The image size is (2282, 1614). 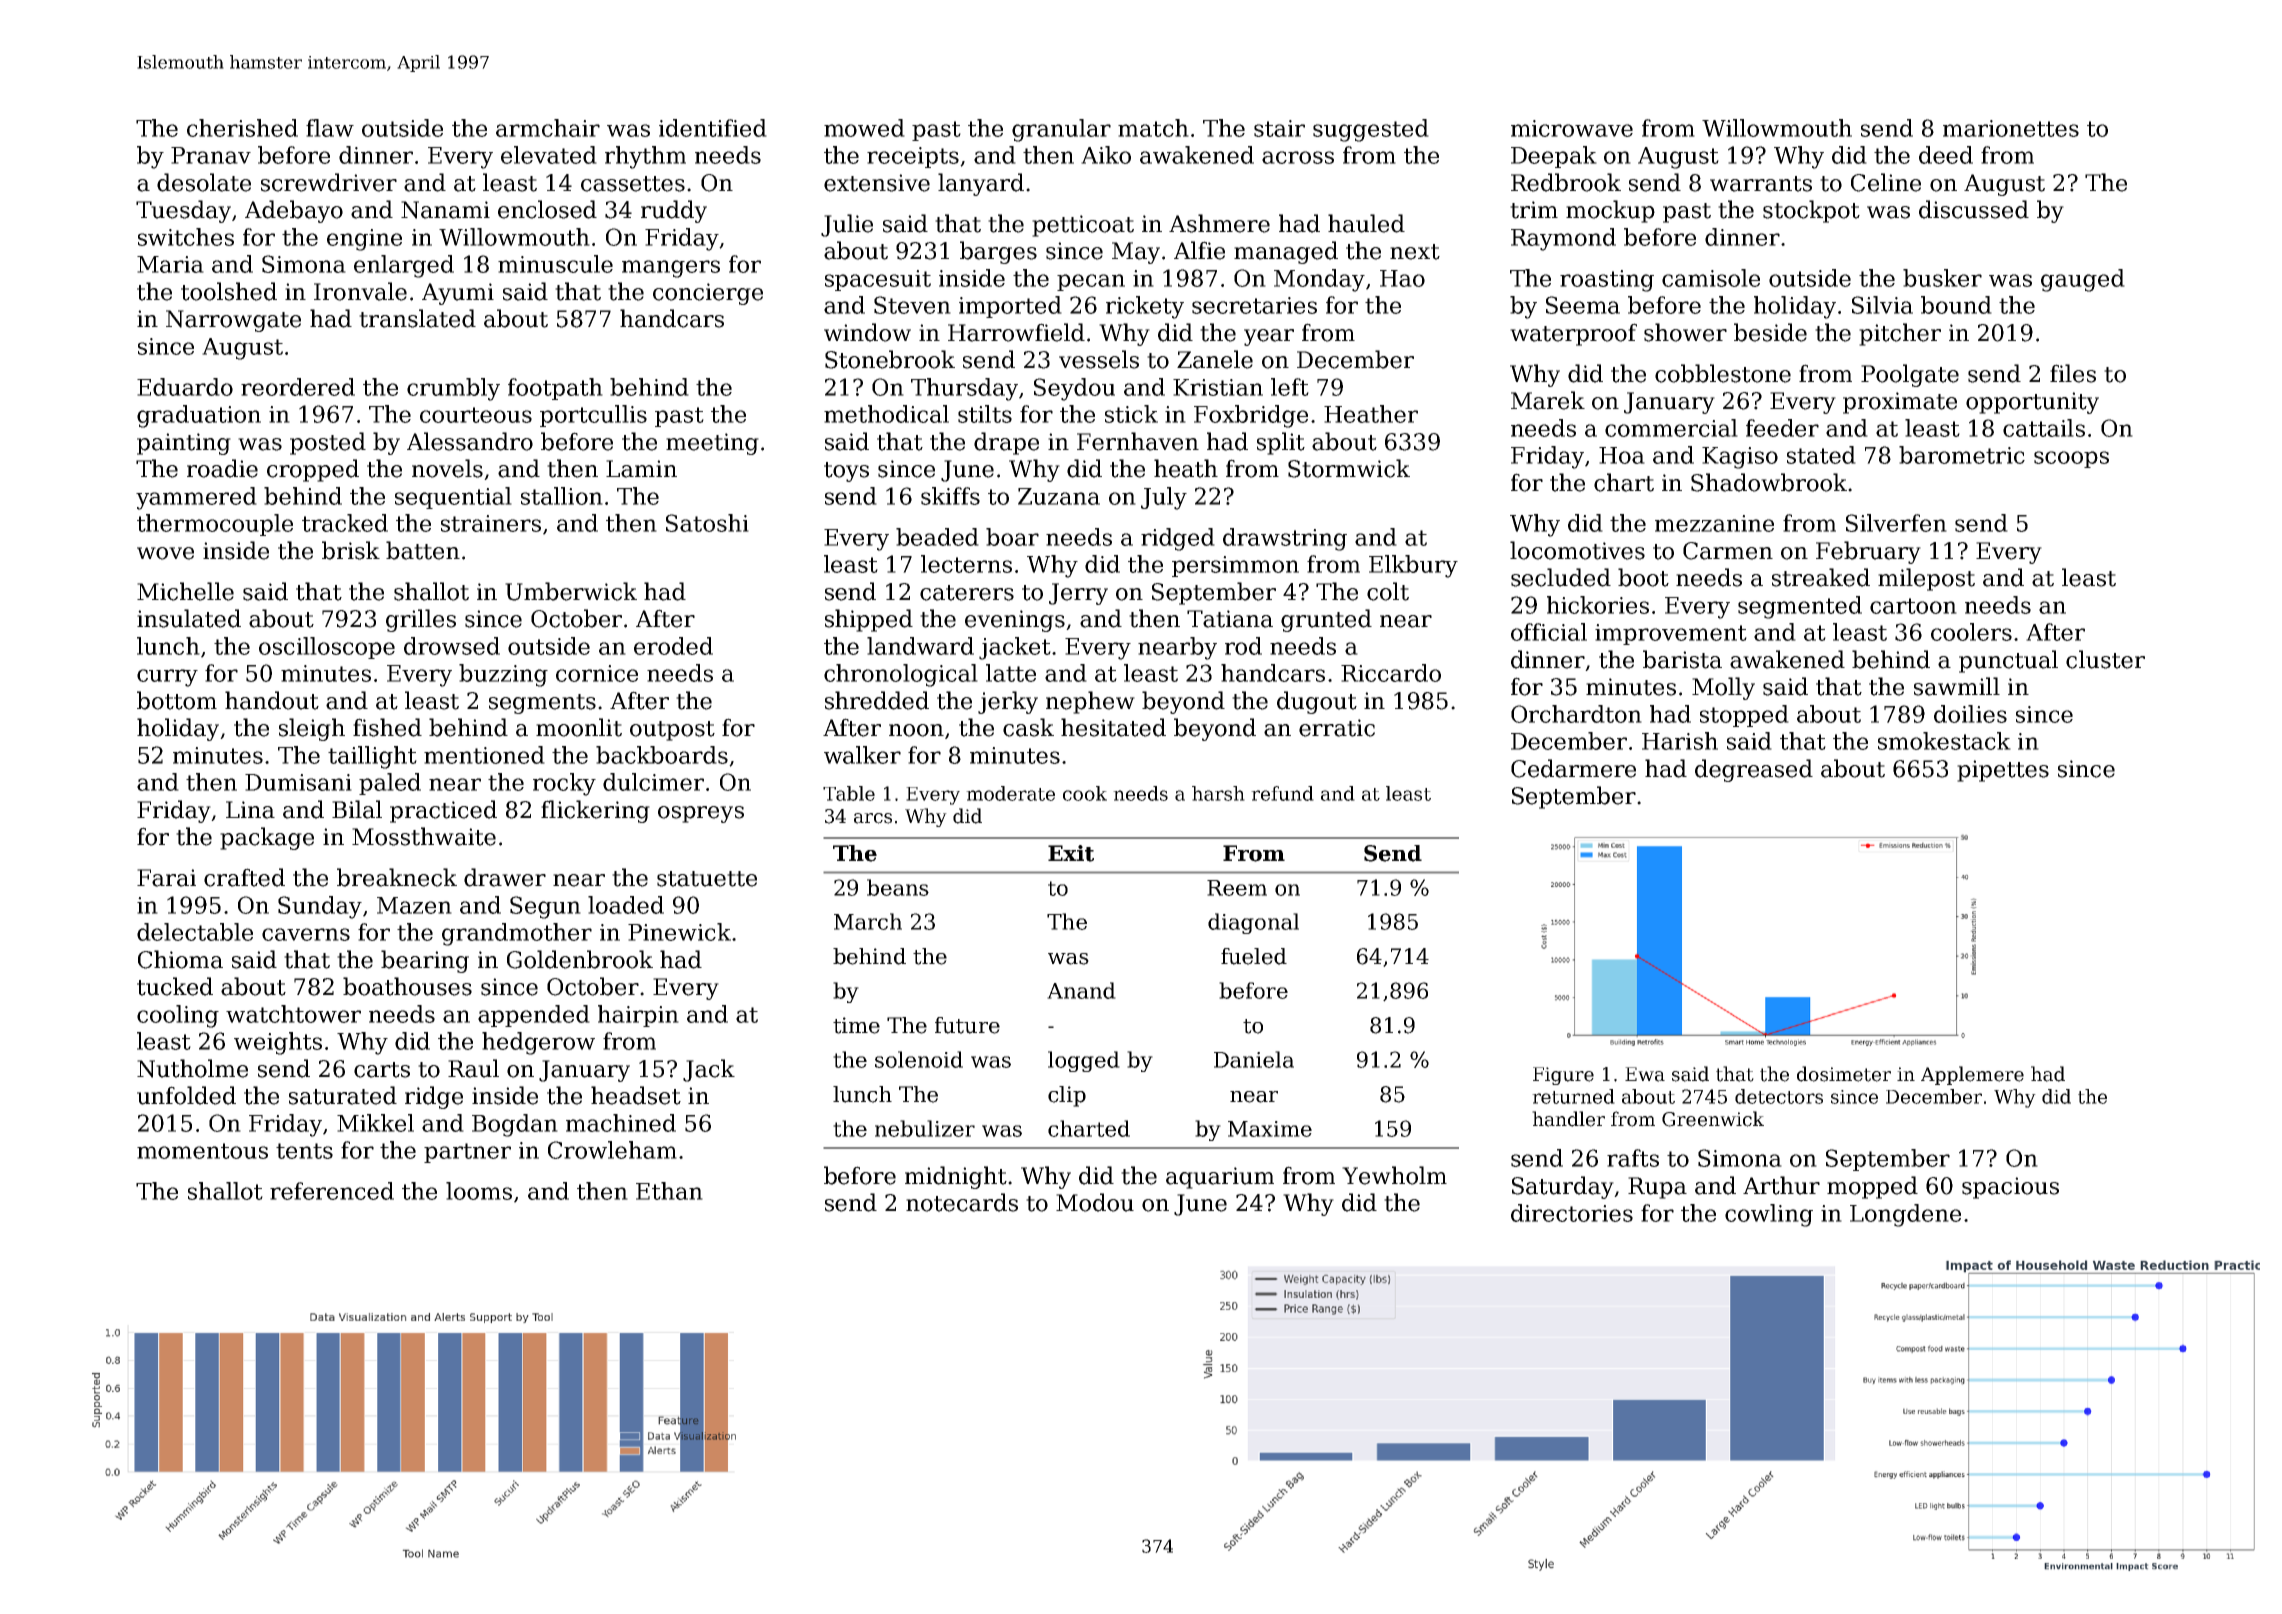 I want to click on camisole, so click(x=1711, y=278).
